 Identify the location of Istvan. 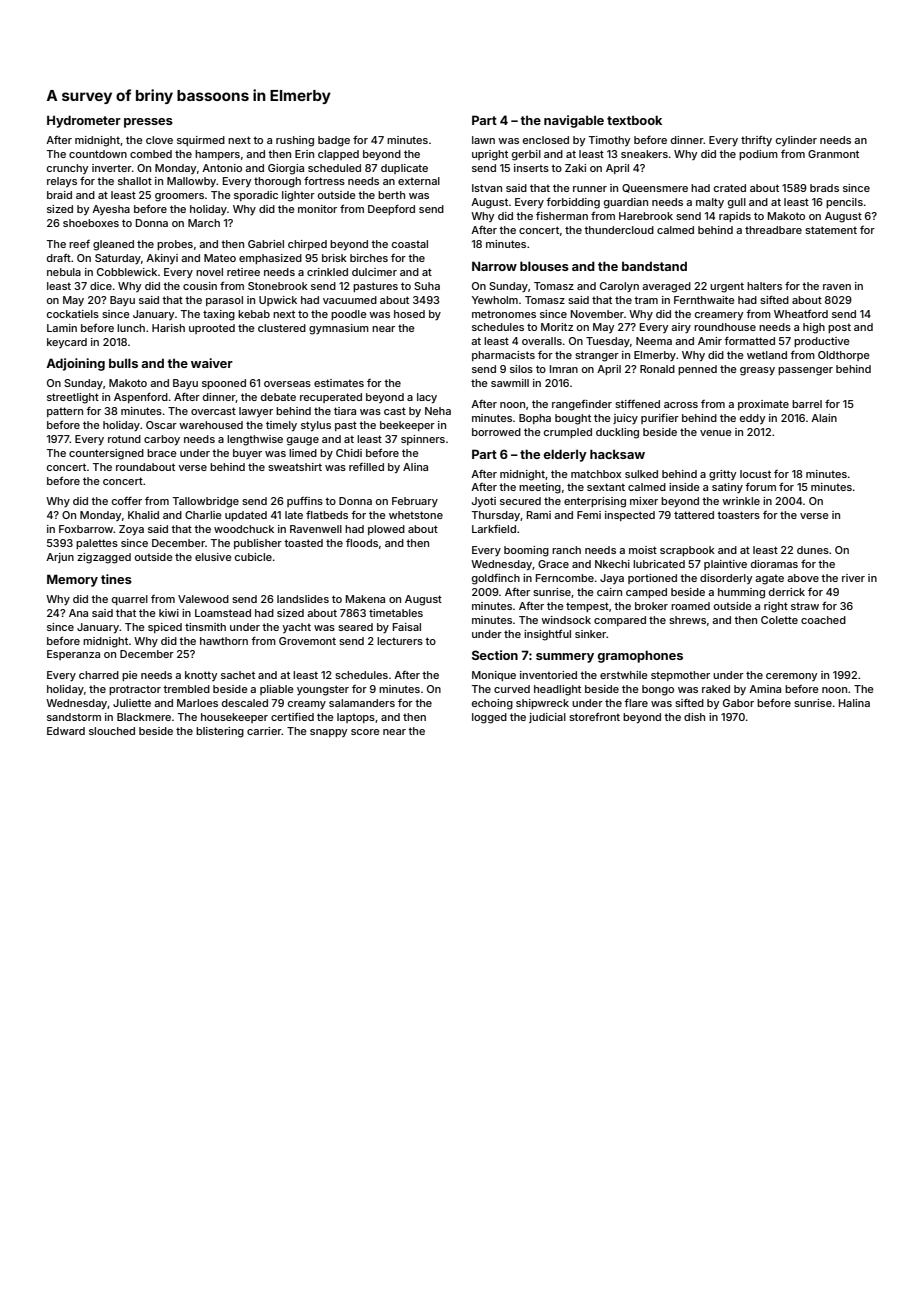
(487, 188).
